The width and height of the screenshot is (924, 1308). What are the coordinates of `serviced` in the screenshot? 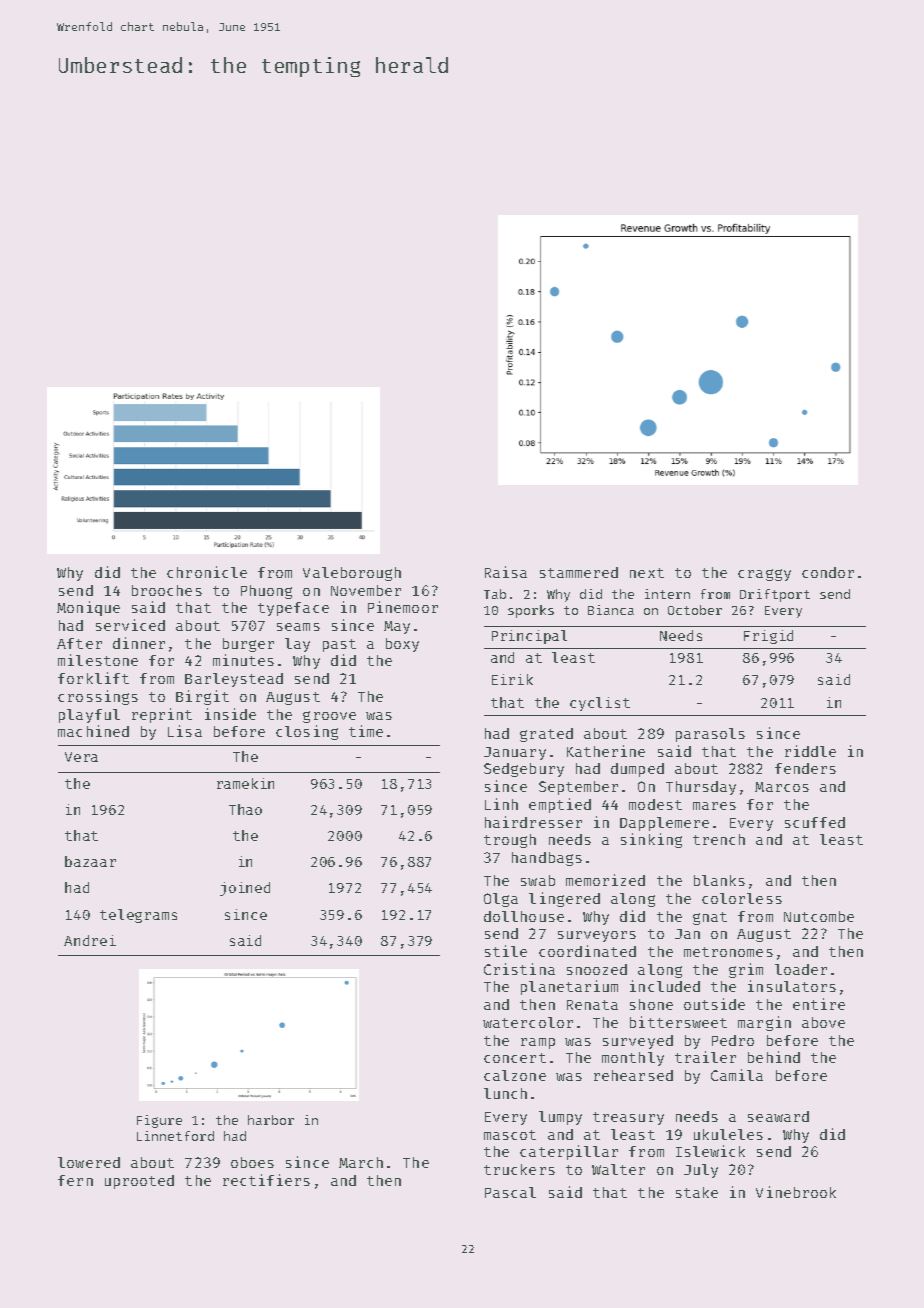 It's located at (130, 625).
